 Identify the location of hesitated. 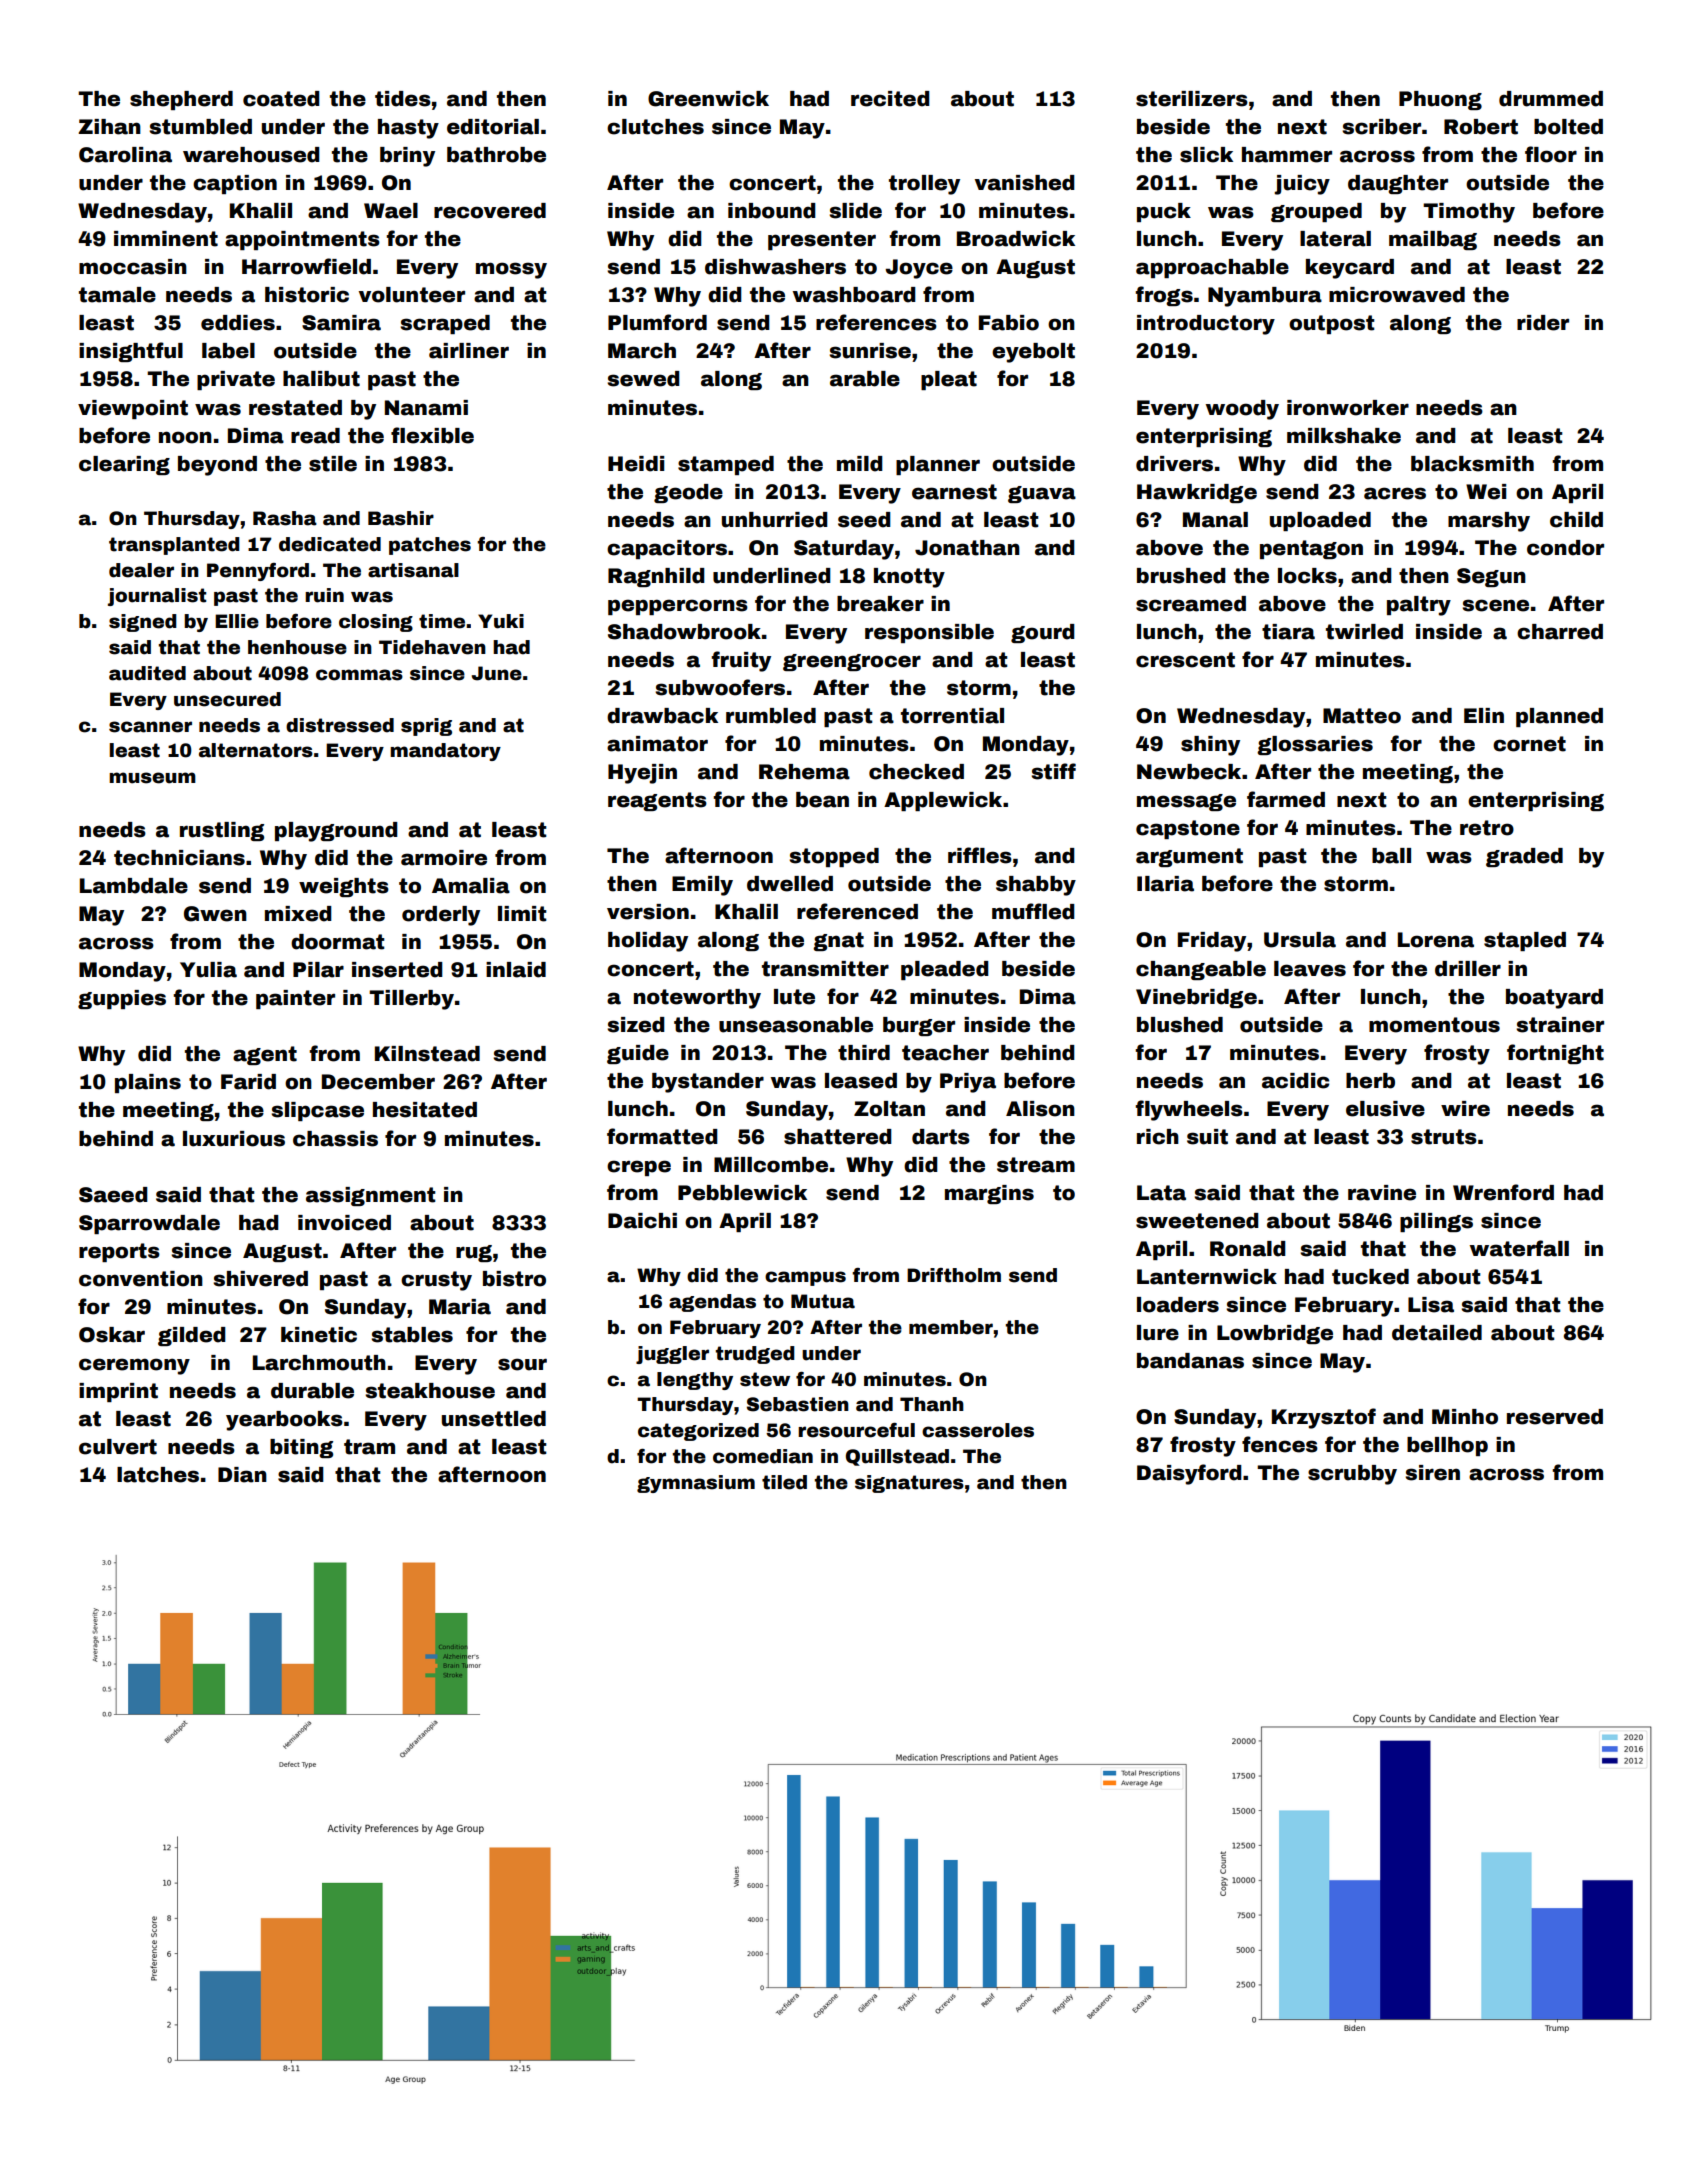
(425, 1110).
